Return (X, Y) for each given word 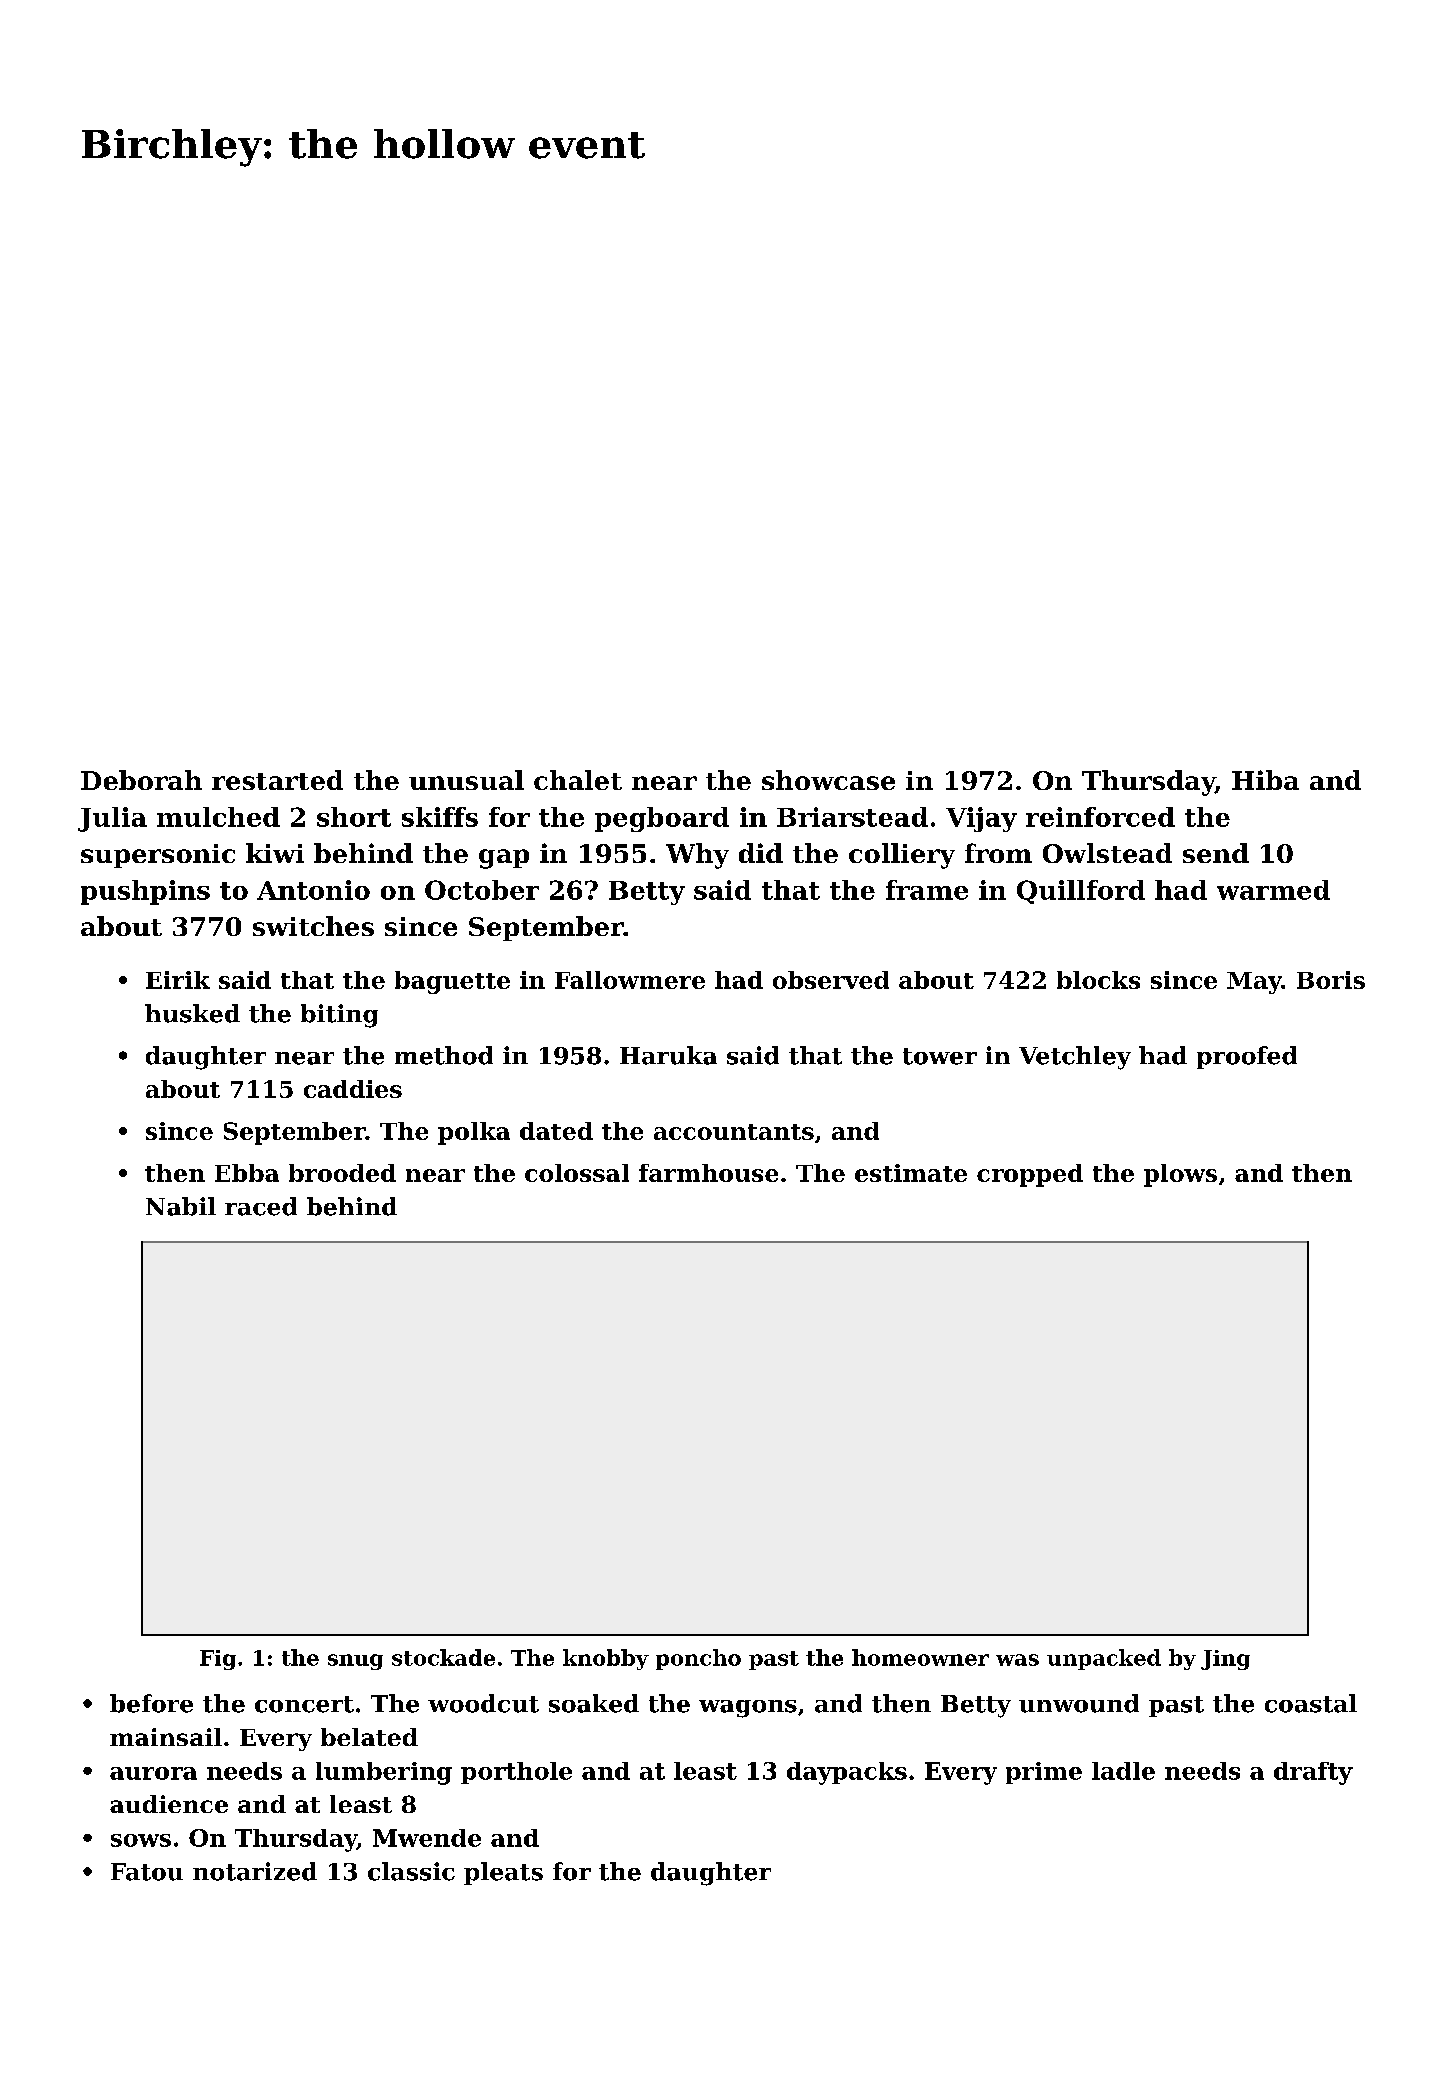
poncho (698, 1659)
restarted (277, 780)
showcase (828, 780)
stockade (443, 1657)
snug (355, 1662)
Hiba (1265, 780)
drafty (1313, 1773)
